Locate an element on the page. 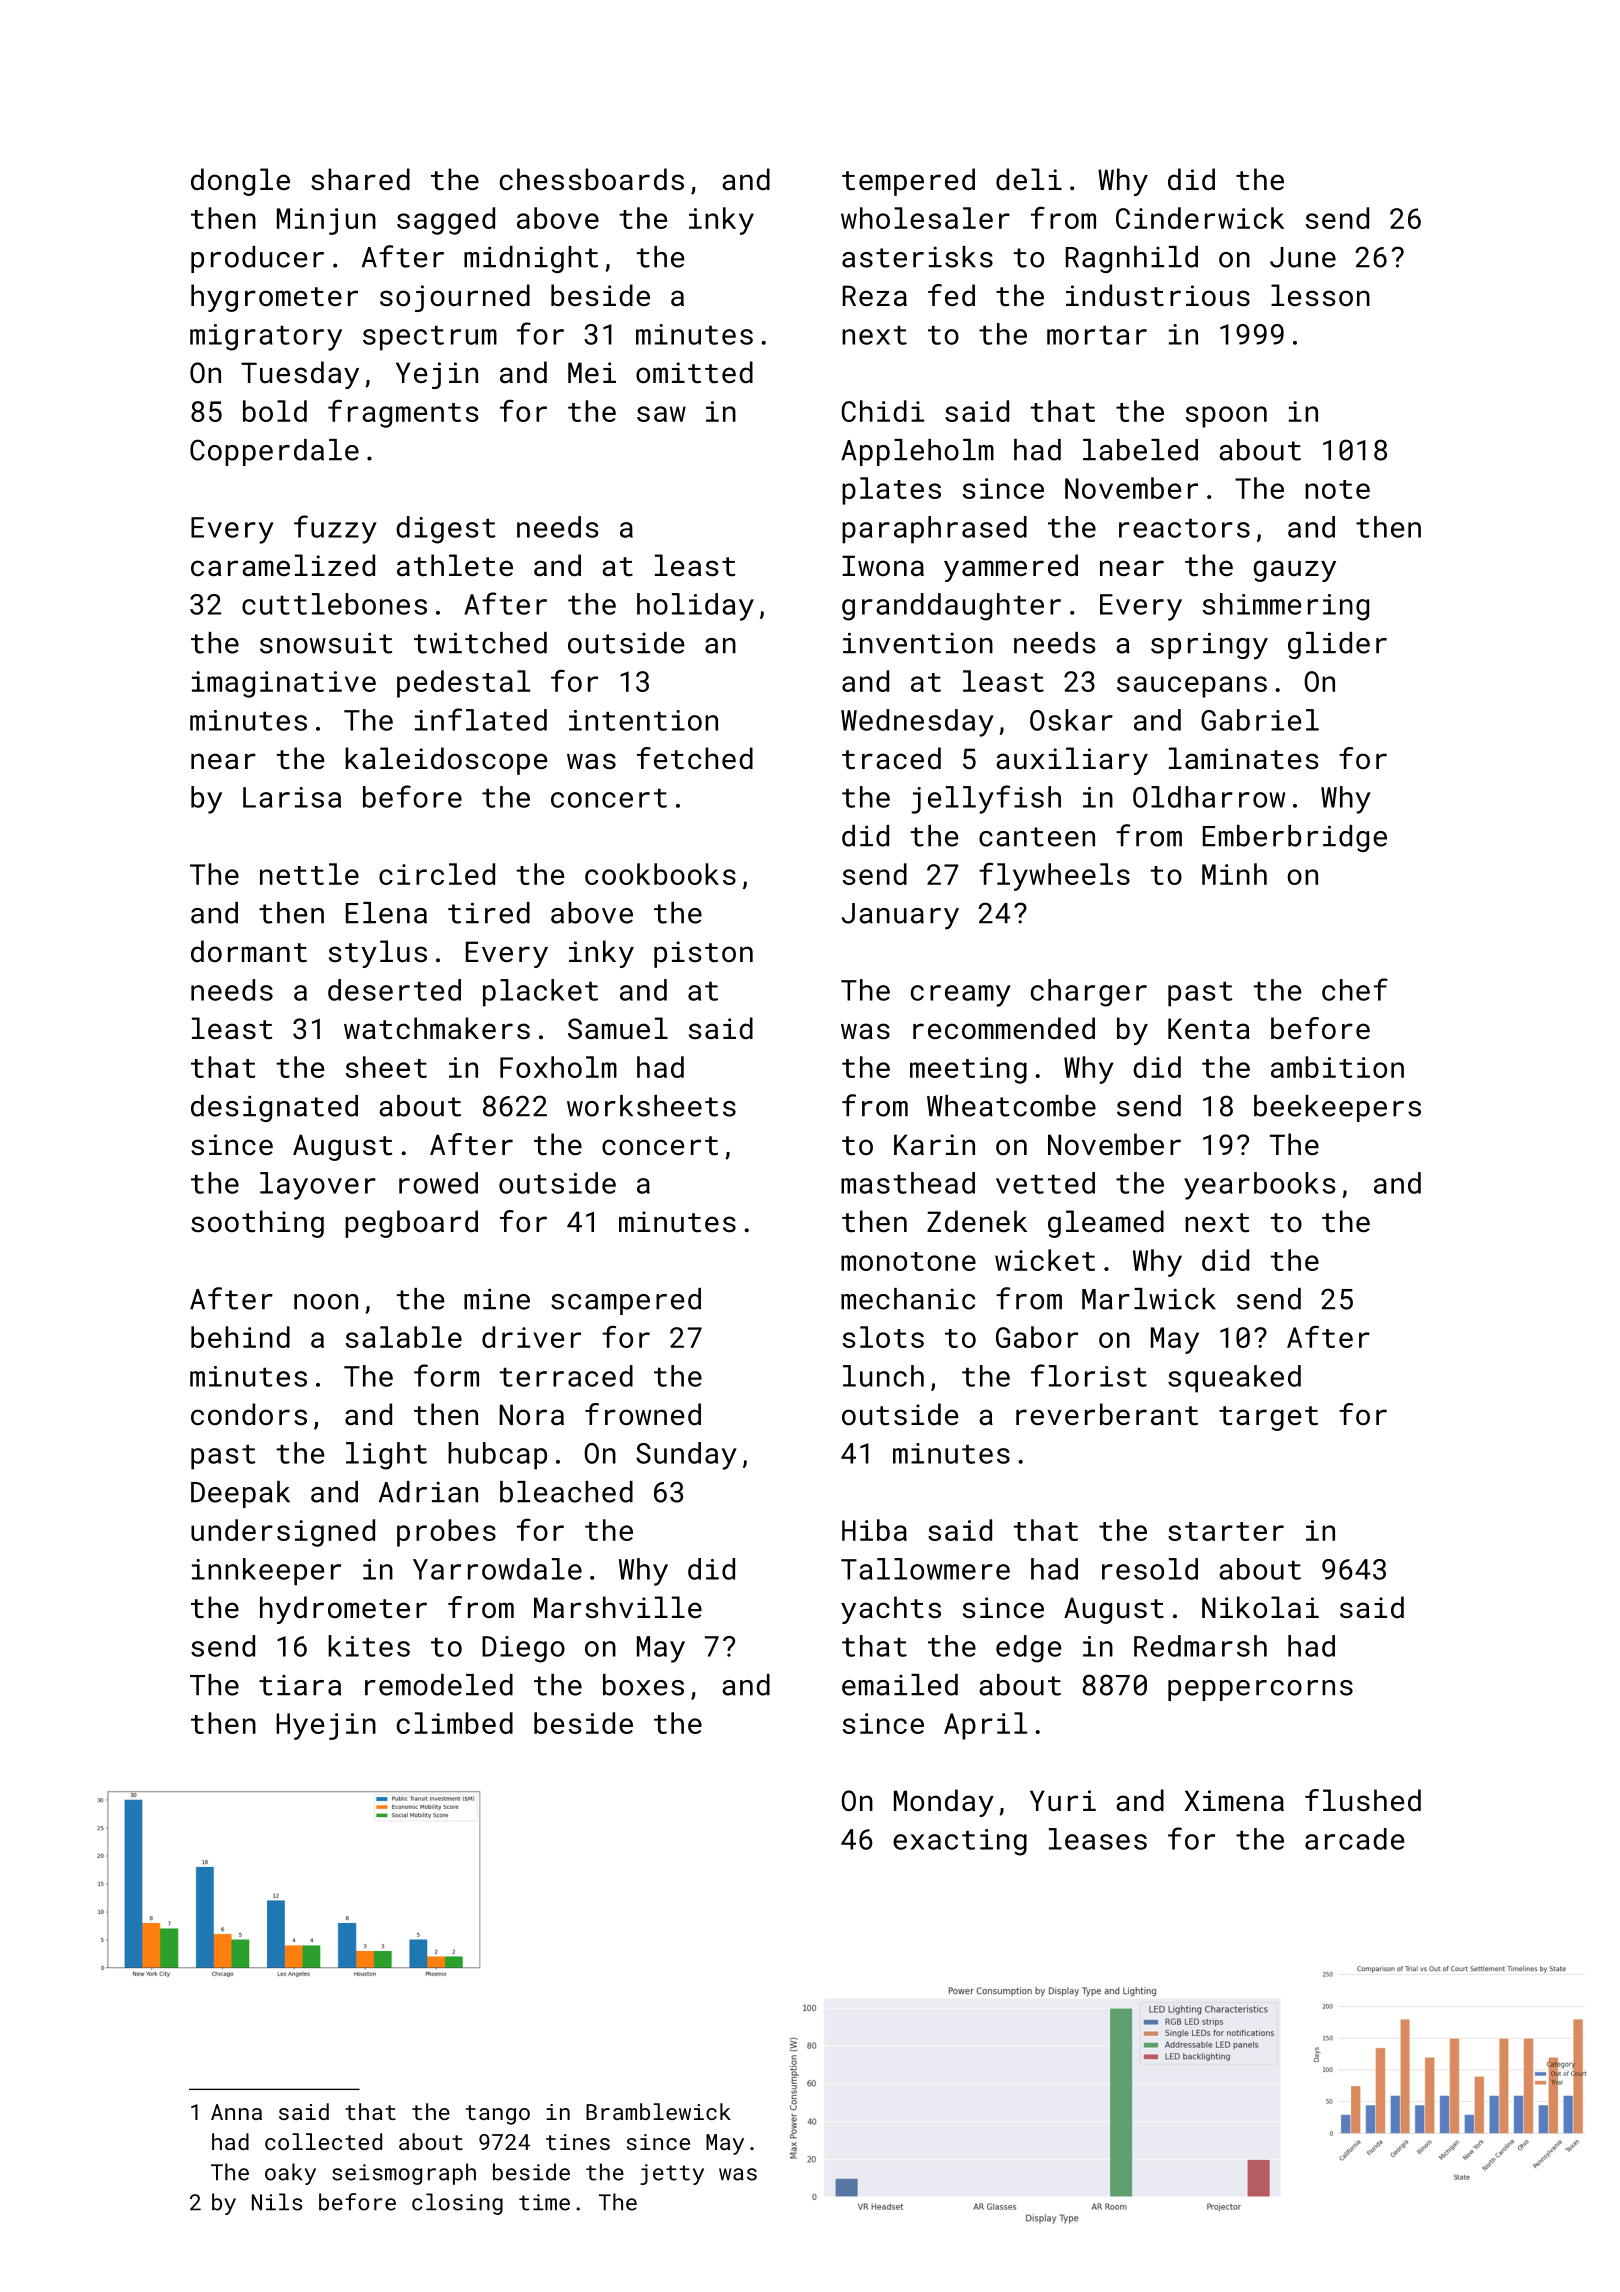  yachts is located at coordinates (891, 1610).
